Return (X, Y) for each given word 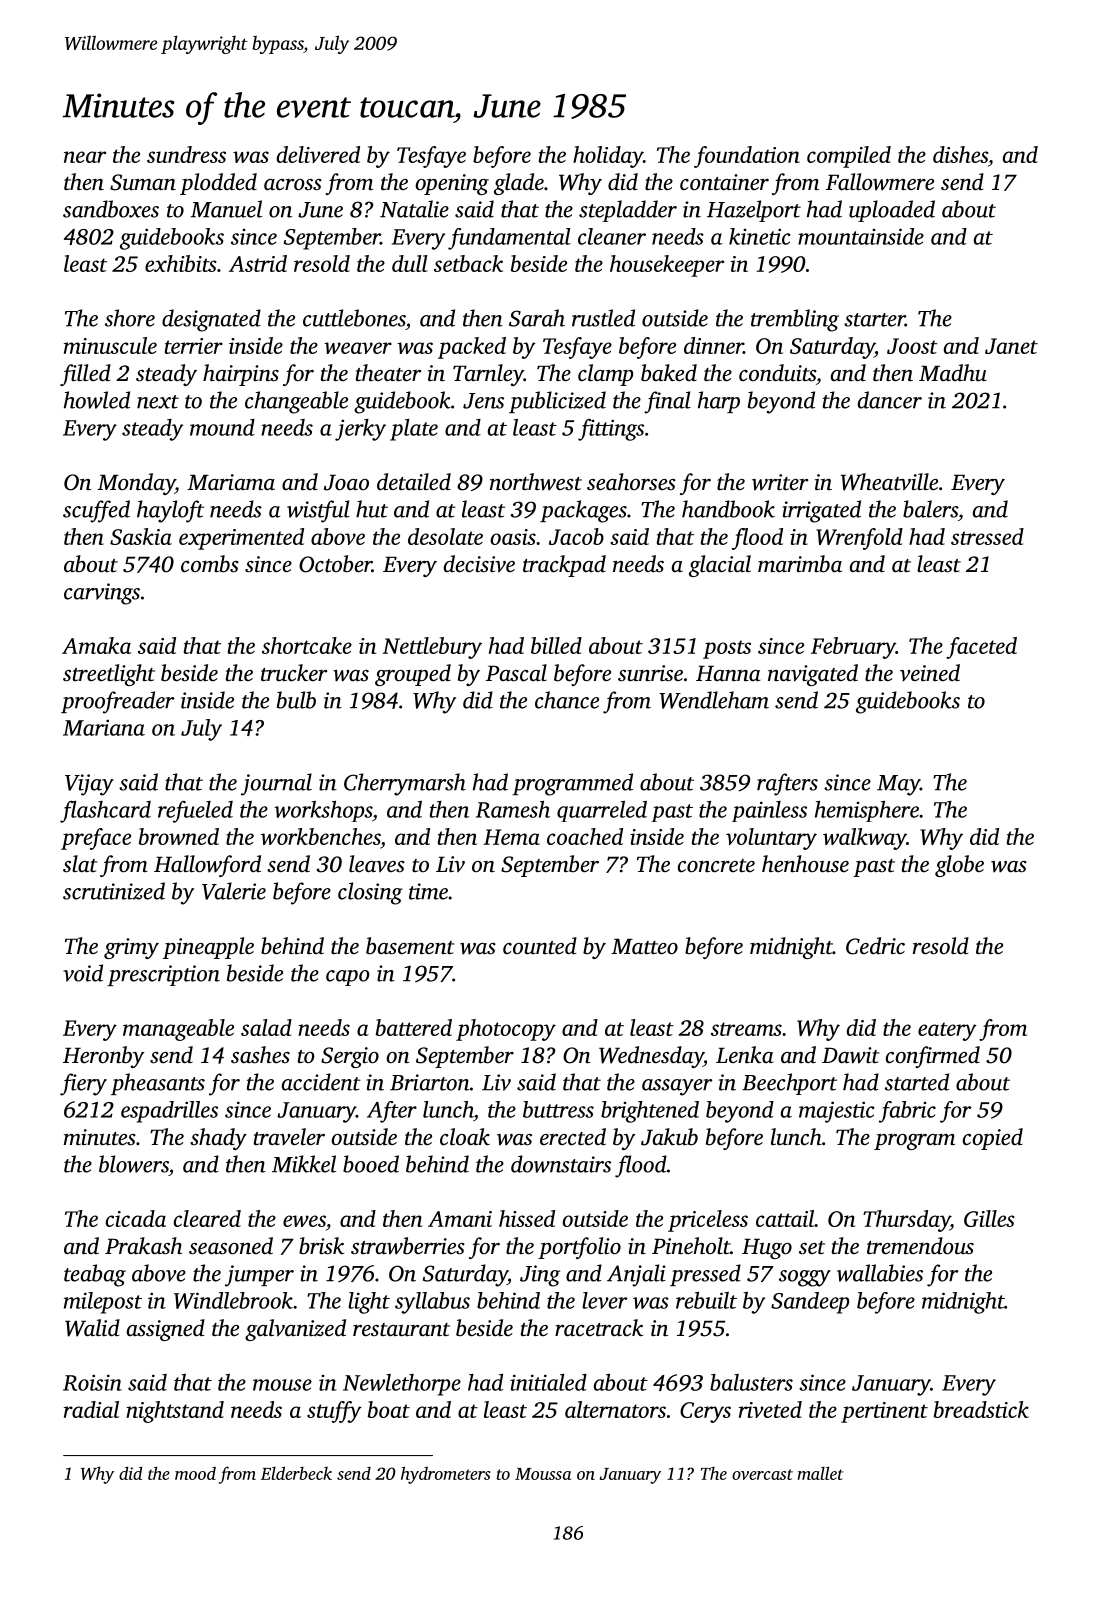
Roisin (92, 1382)
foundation (747, 157)
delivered (318, 154)
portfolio (579, 1248)
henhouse (805, 864)
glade (519, 184)
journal (276, 784)
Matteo (644, 946)
